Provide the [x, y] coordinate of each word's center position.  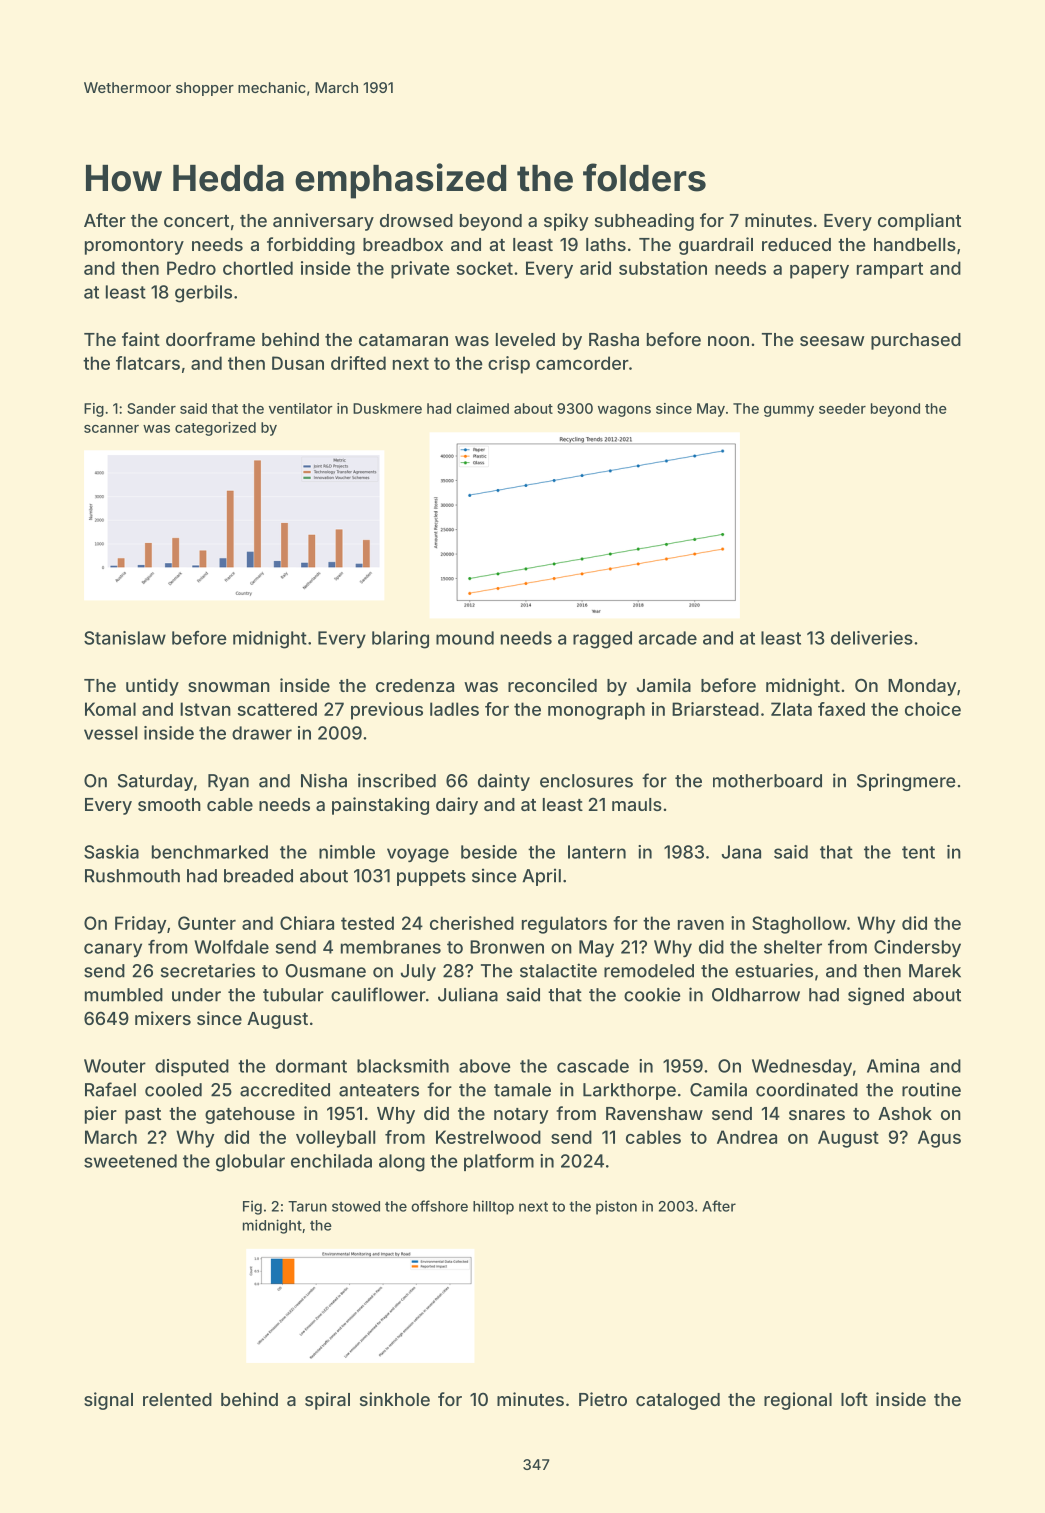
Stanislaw [125, 638]
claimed [482, 408]
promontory [134, 247]
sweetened [130, 1161]
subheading [644, 222]
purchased [916, 341]
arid [595, 268]
